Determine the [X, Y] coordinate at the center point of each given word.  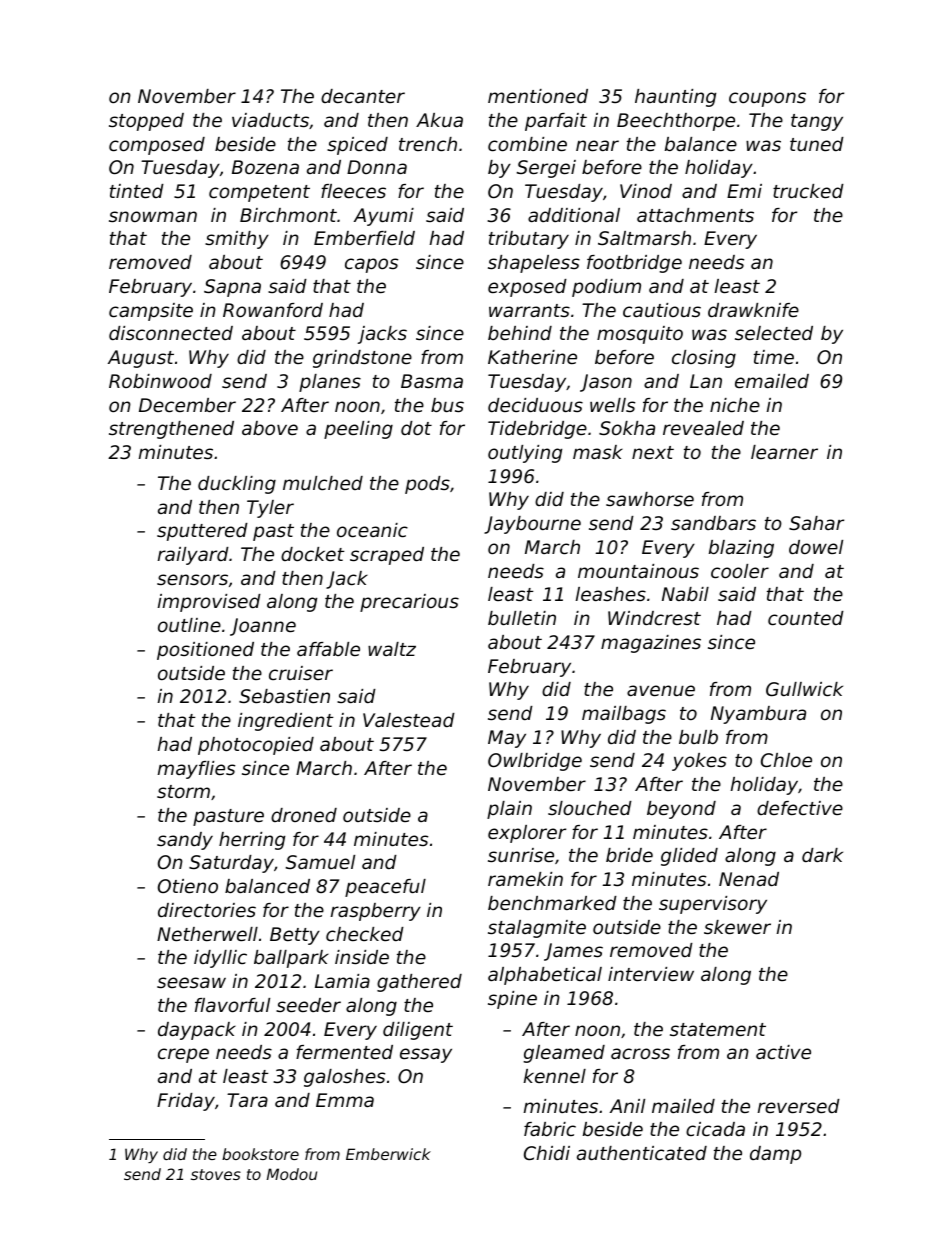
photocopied [256, 746]
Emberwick [388, 1154]
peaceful [385, 888]
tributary [529, 240]
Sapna [232, 288]
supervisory [713, 905]
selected [774, 333]
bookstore [260, 1154]
